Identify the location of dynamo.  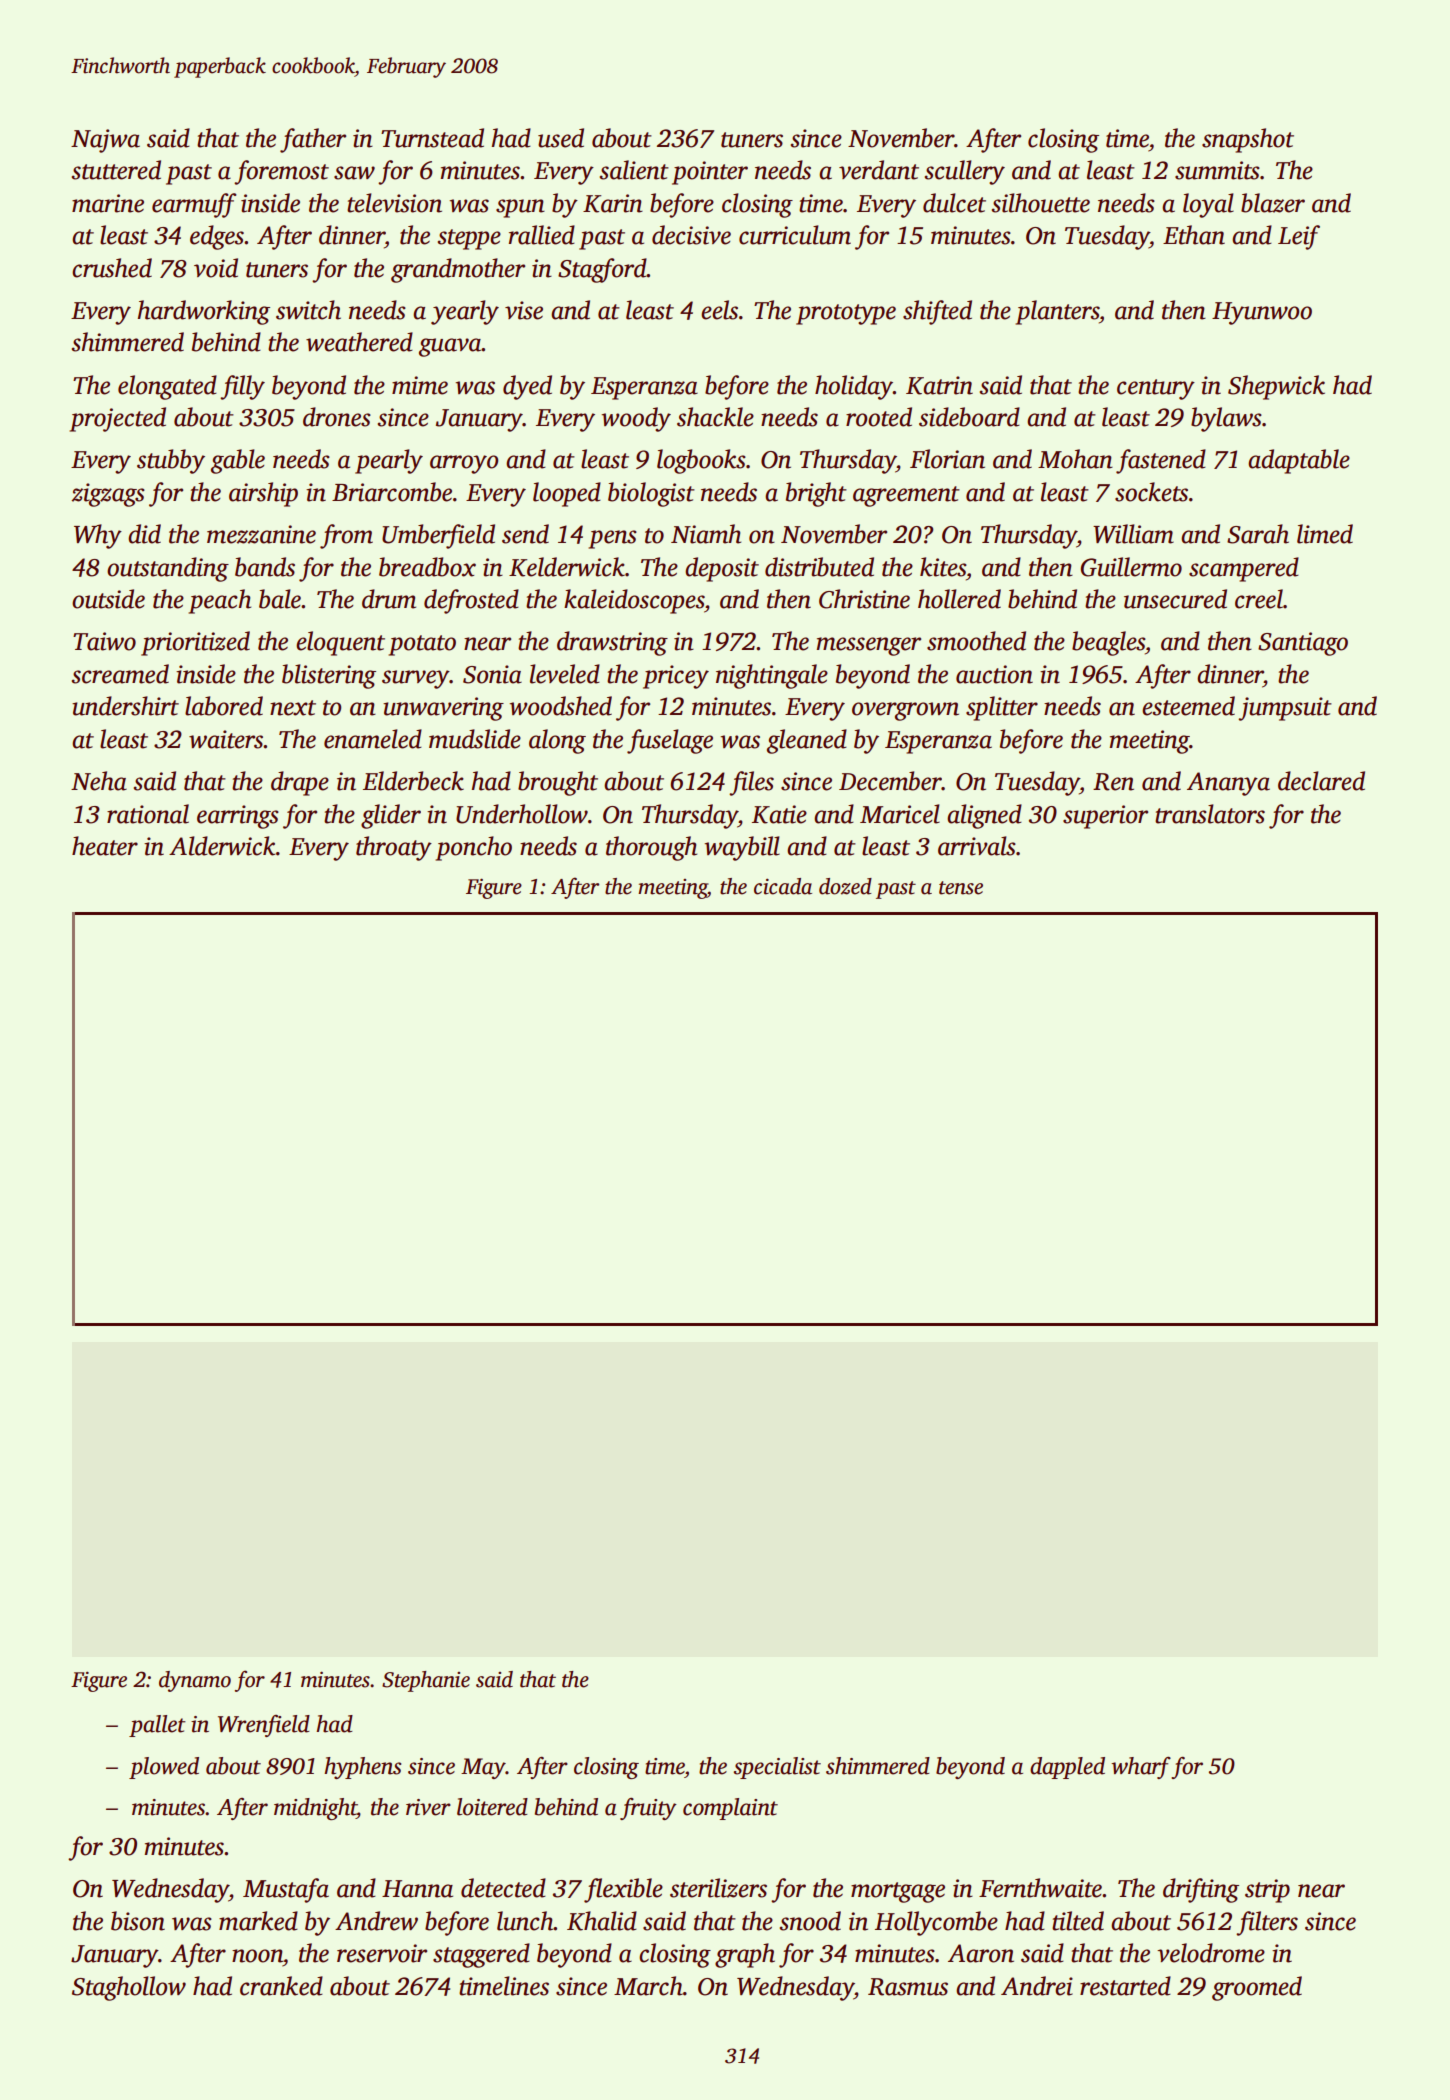
(195, 1681).
